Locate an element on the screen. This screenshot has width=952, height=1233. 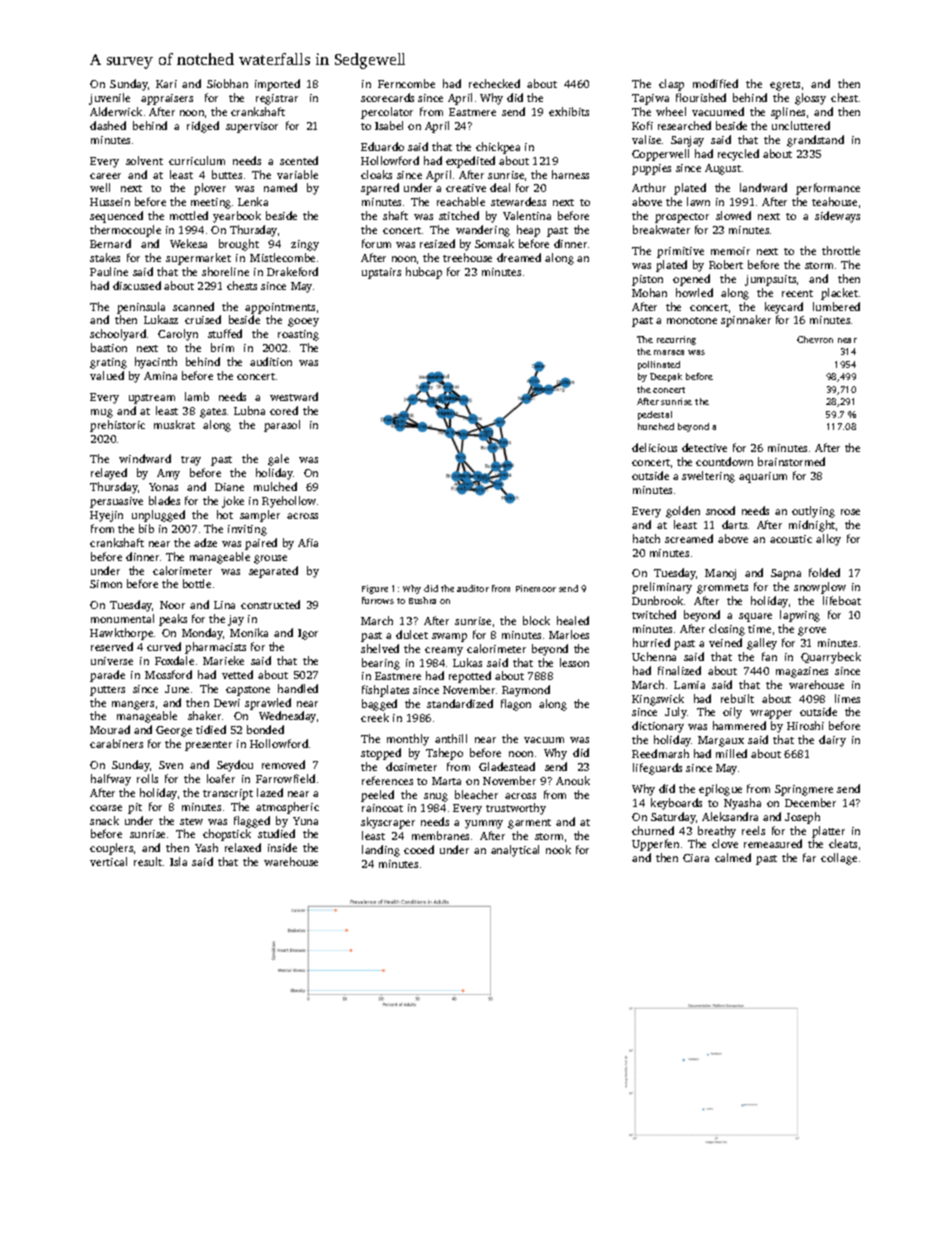
limes is located at coordinates (847, 698).
